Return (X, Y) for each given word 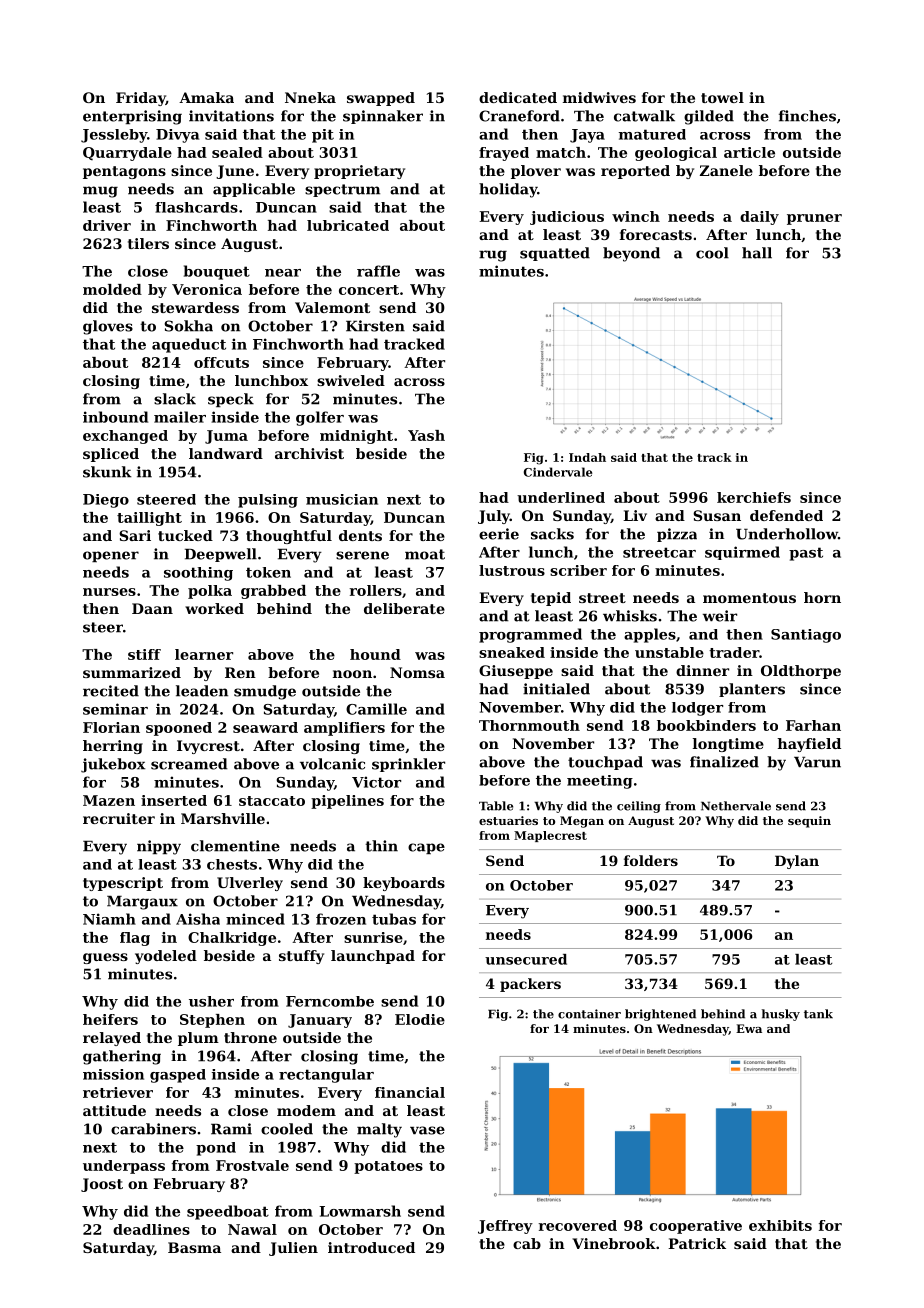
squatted (555, 254)
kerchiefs (754, 497)
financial (410, 1092)
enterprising (132, 117)
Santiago (806, 636)
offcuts (221, 362)
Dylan (797, 862)
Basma (194, 1247)
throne (250, 1037)
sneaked (512, 652)
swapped (381, 99)
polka (210, 592)
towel (722, 97)
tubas (394, 919)
